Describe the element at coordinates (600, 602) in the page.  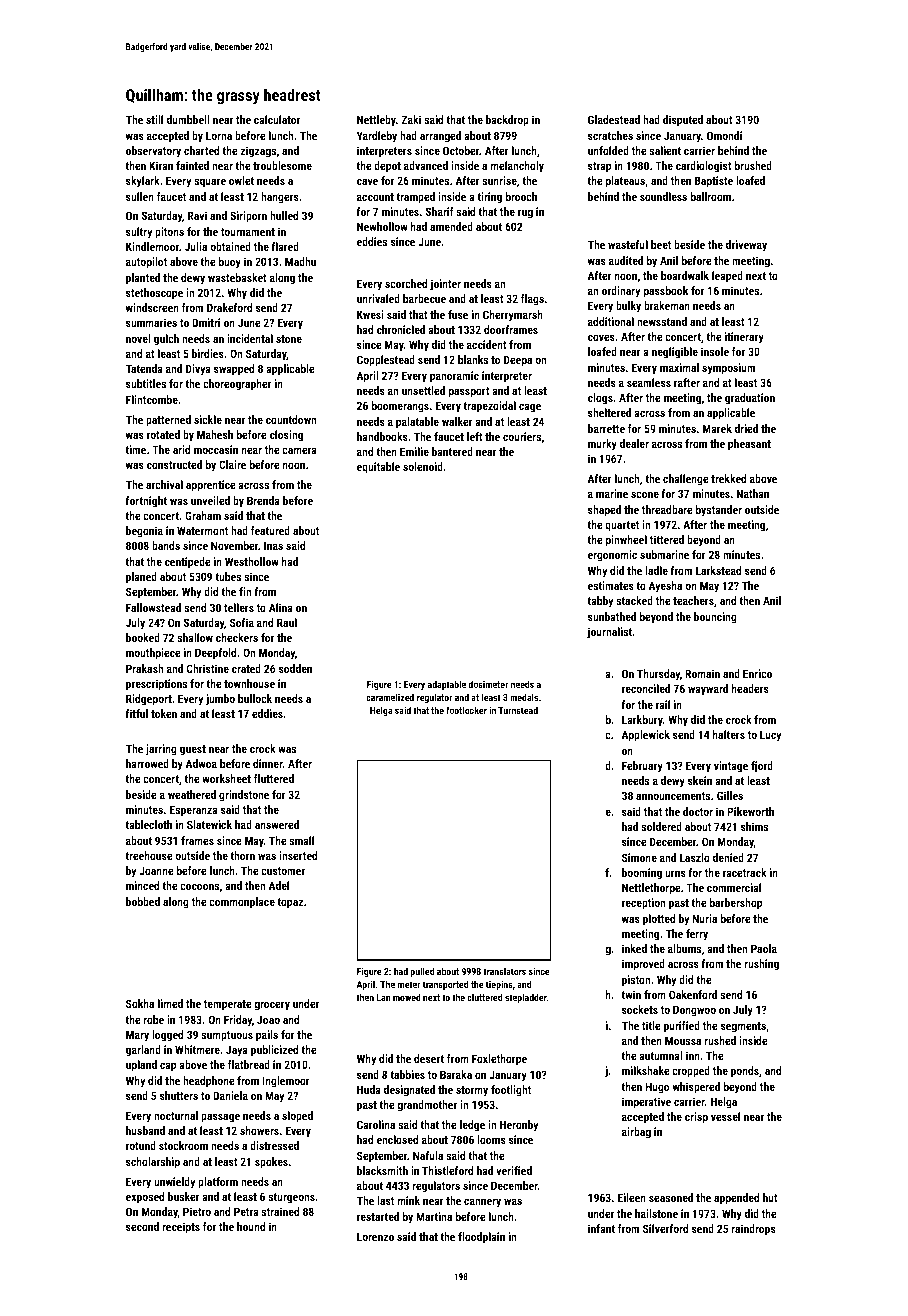
I see `tabby` at that location.
